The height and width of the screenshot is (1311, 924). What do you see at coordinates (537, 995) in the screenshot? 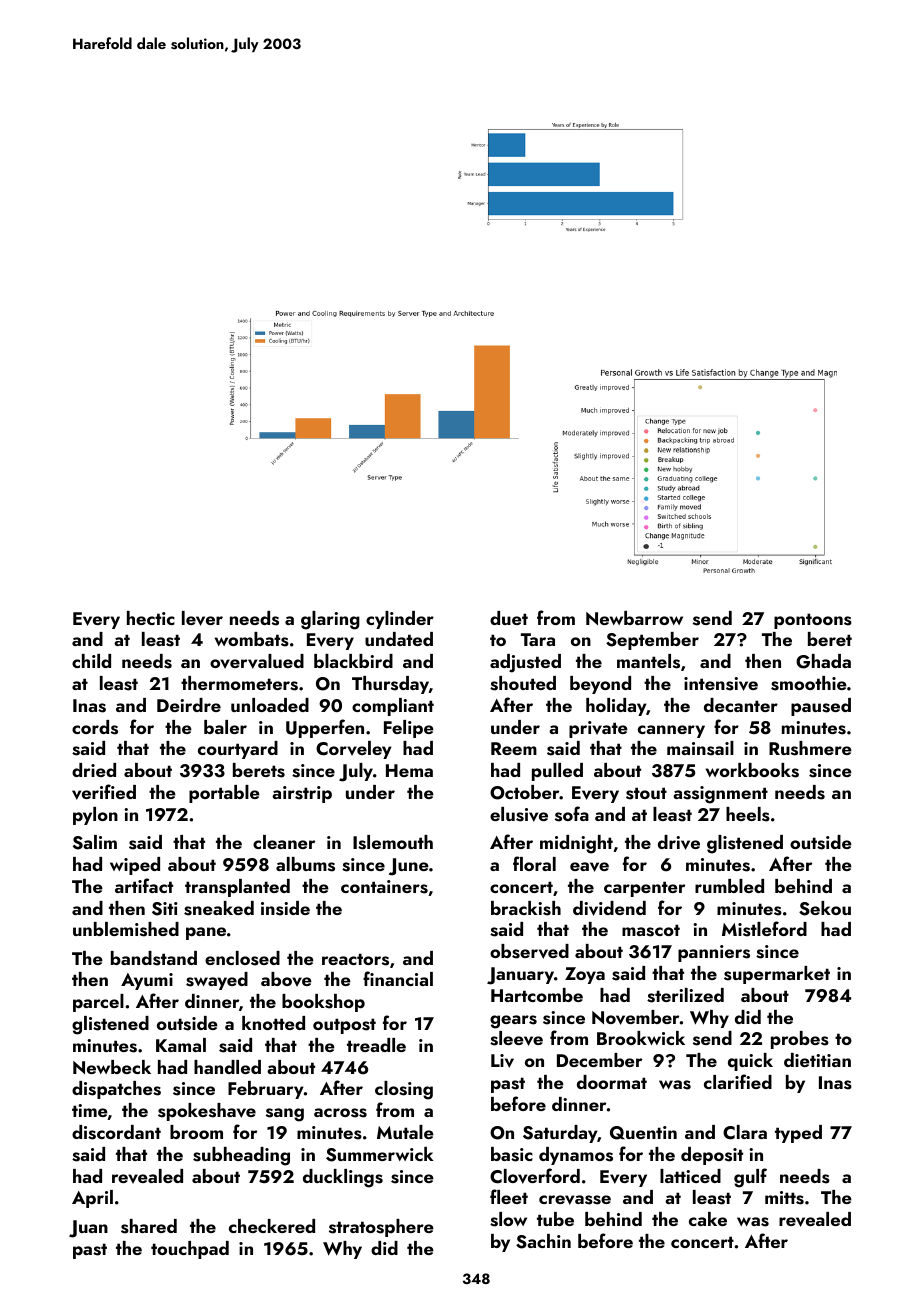
I see `Hartcombe` at bounding box center [537, 995].
